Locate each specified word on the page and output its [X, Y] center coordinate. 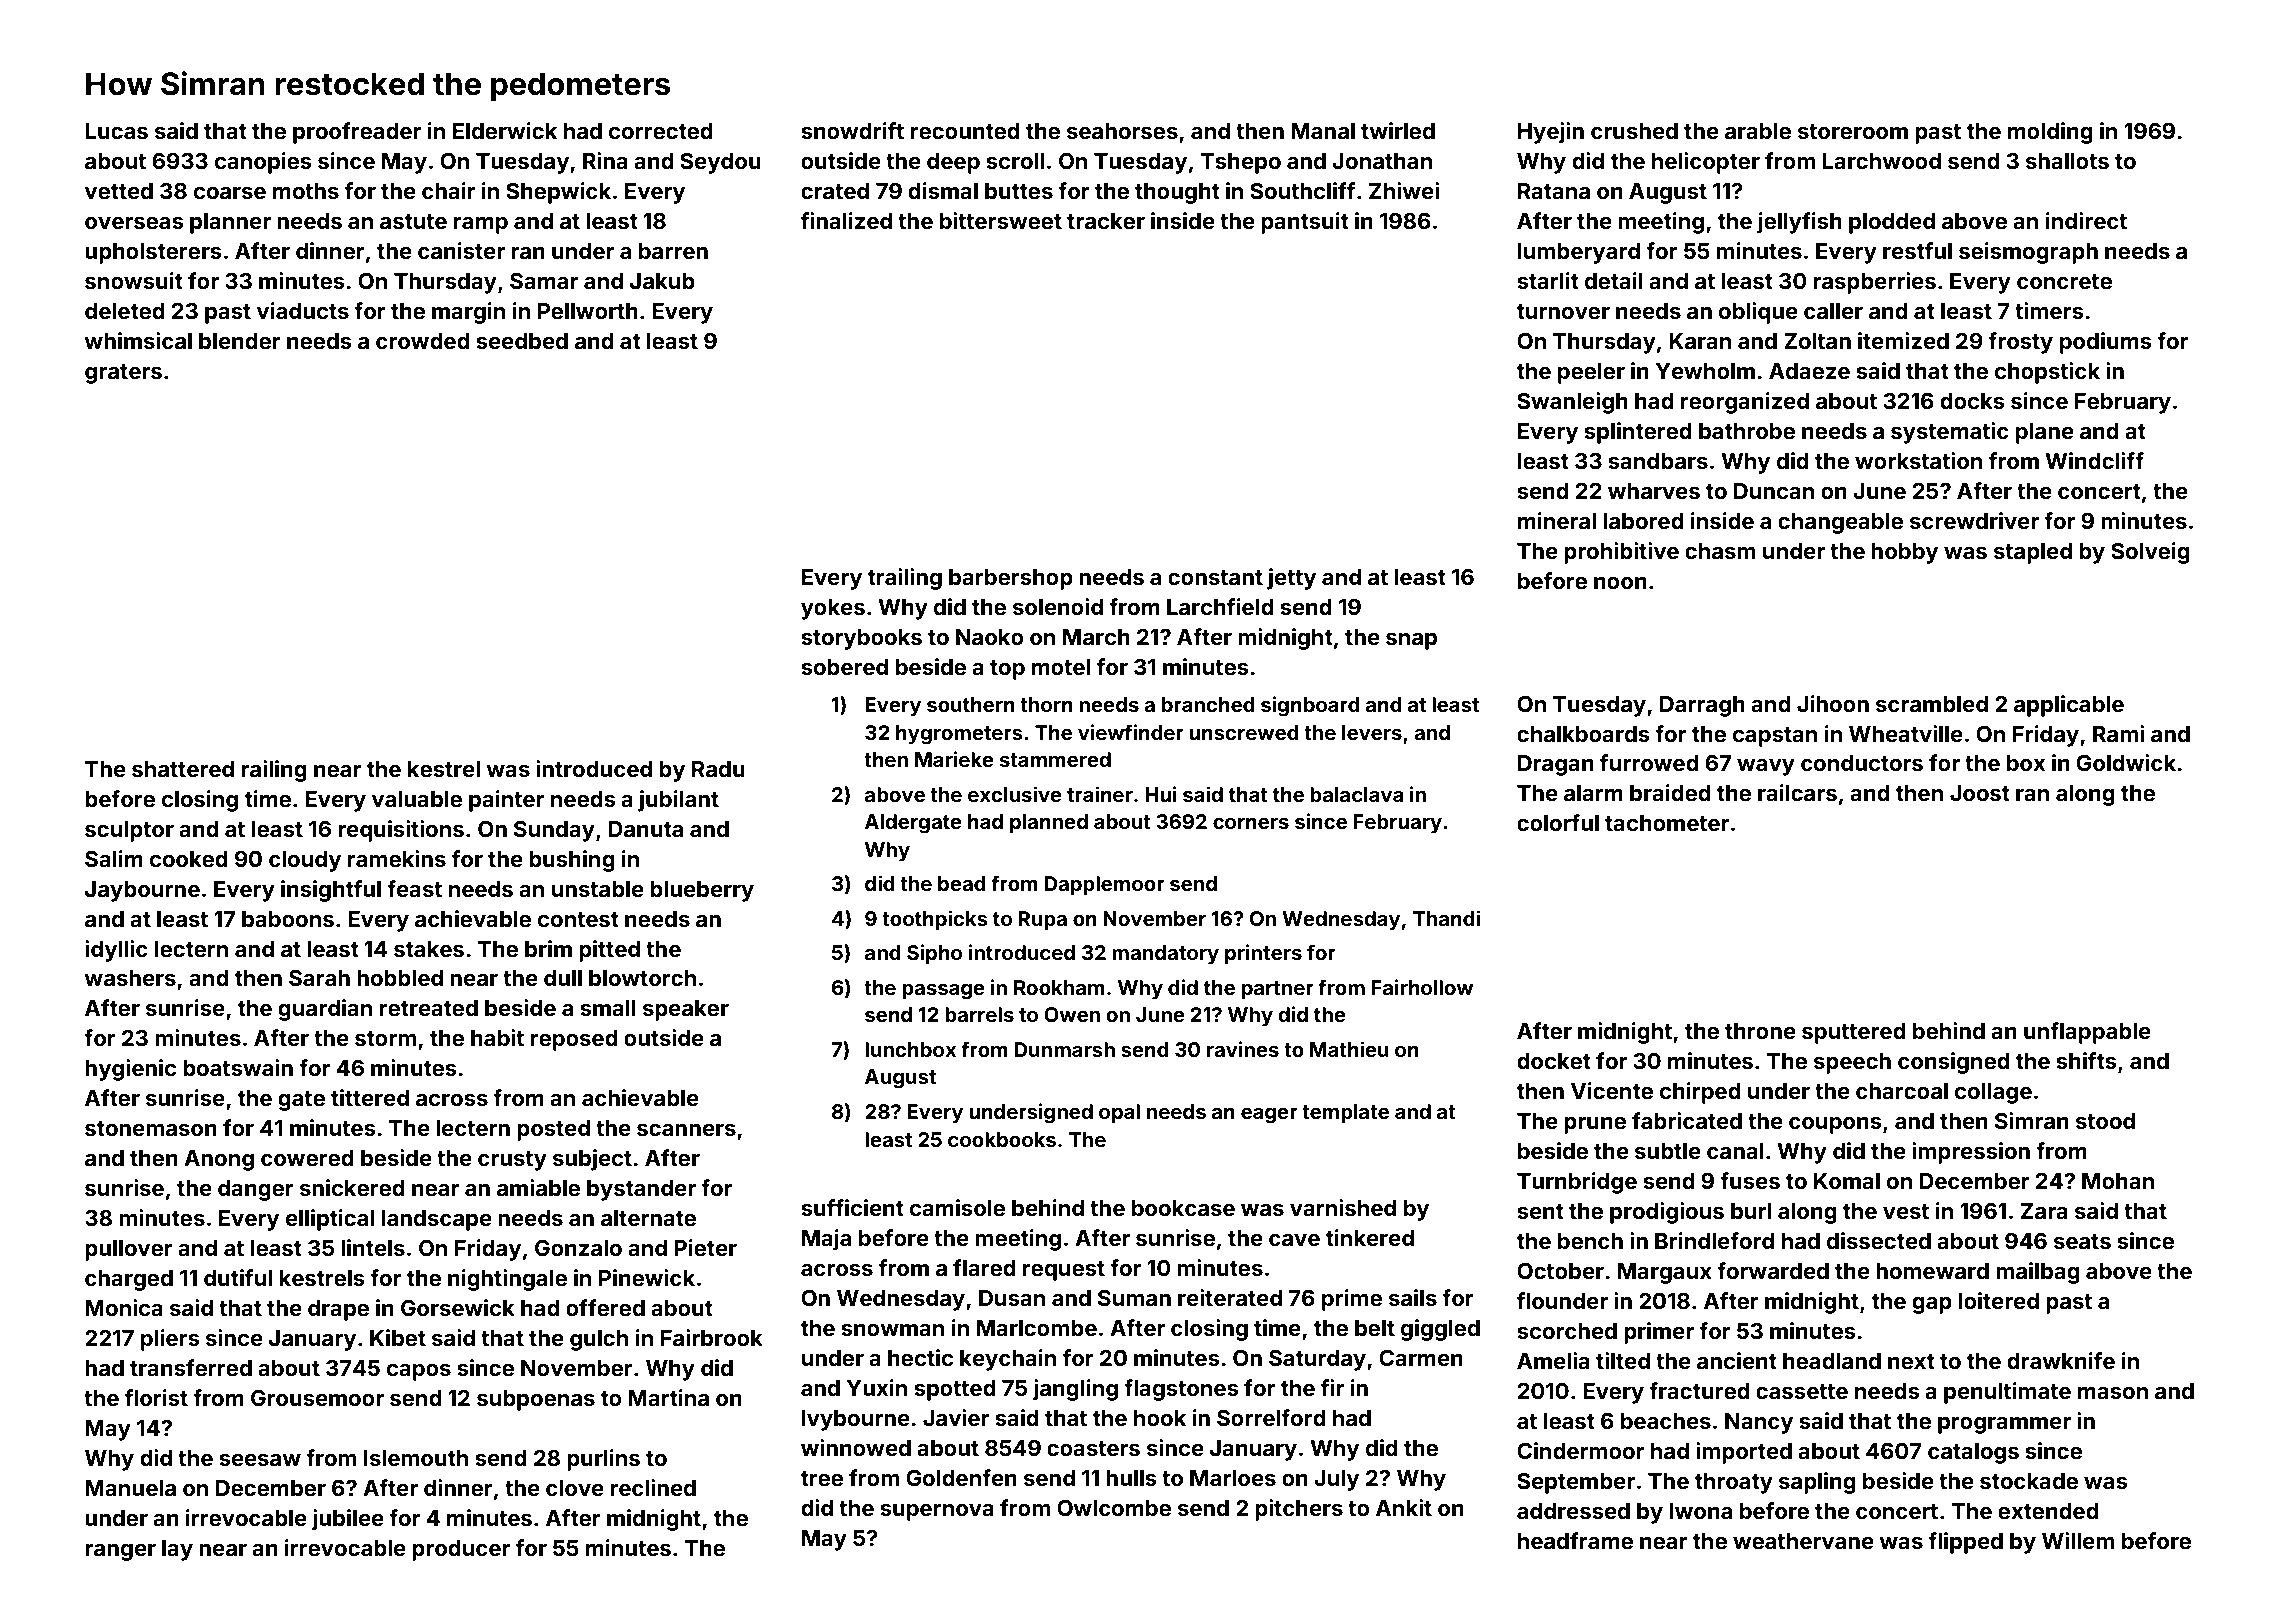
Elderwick [505, 130]
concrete [2064, 281]
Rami [2118, 733]
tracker [1106, 221]
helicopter [1706, 163]
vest [1906, 1211]
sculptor [129, 831]
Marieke [954, 759]
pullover [129, 1250]
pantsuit [1305, 223]
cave [1294, 1240]
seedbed [522, 341]
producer [461, 1550]
